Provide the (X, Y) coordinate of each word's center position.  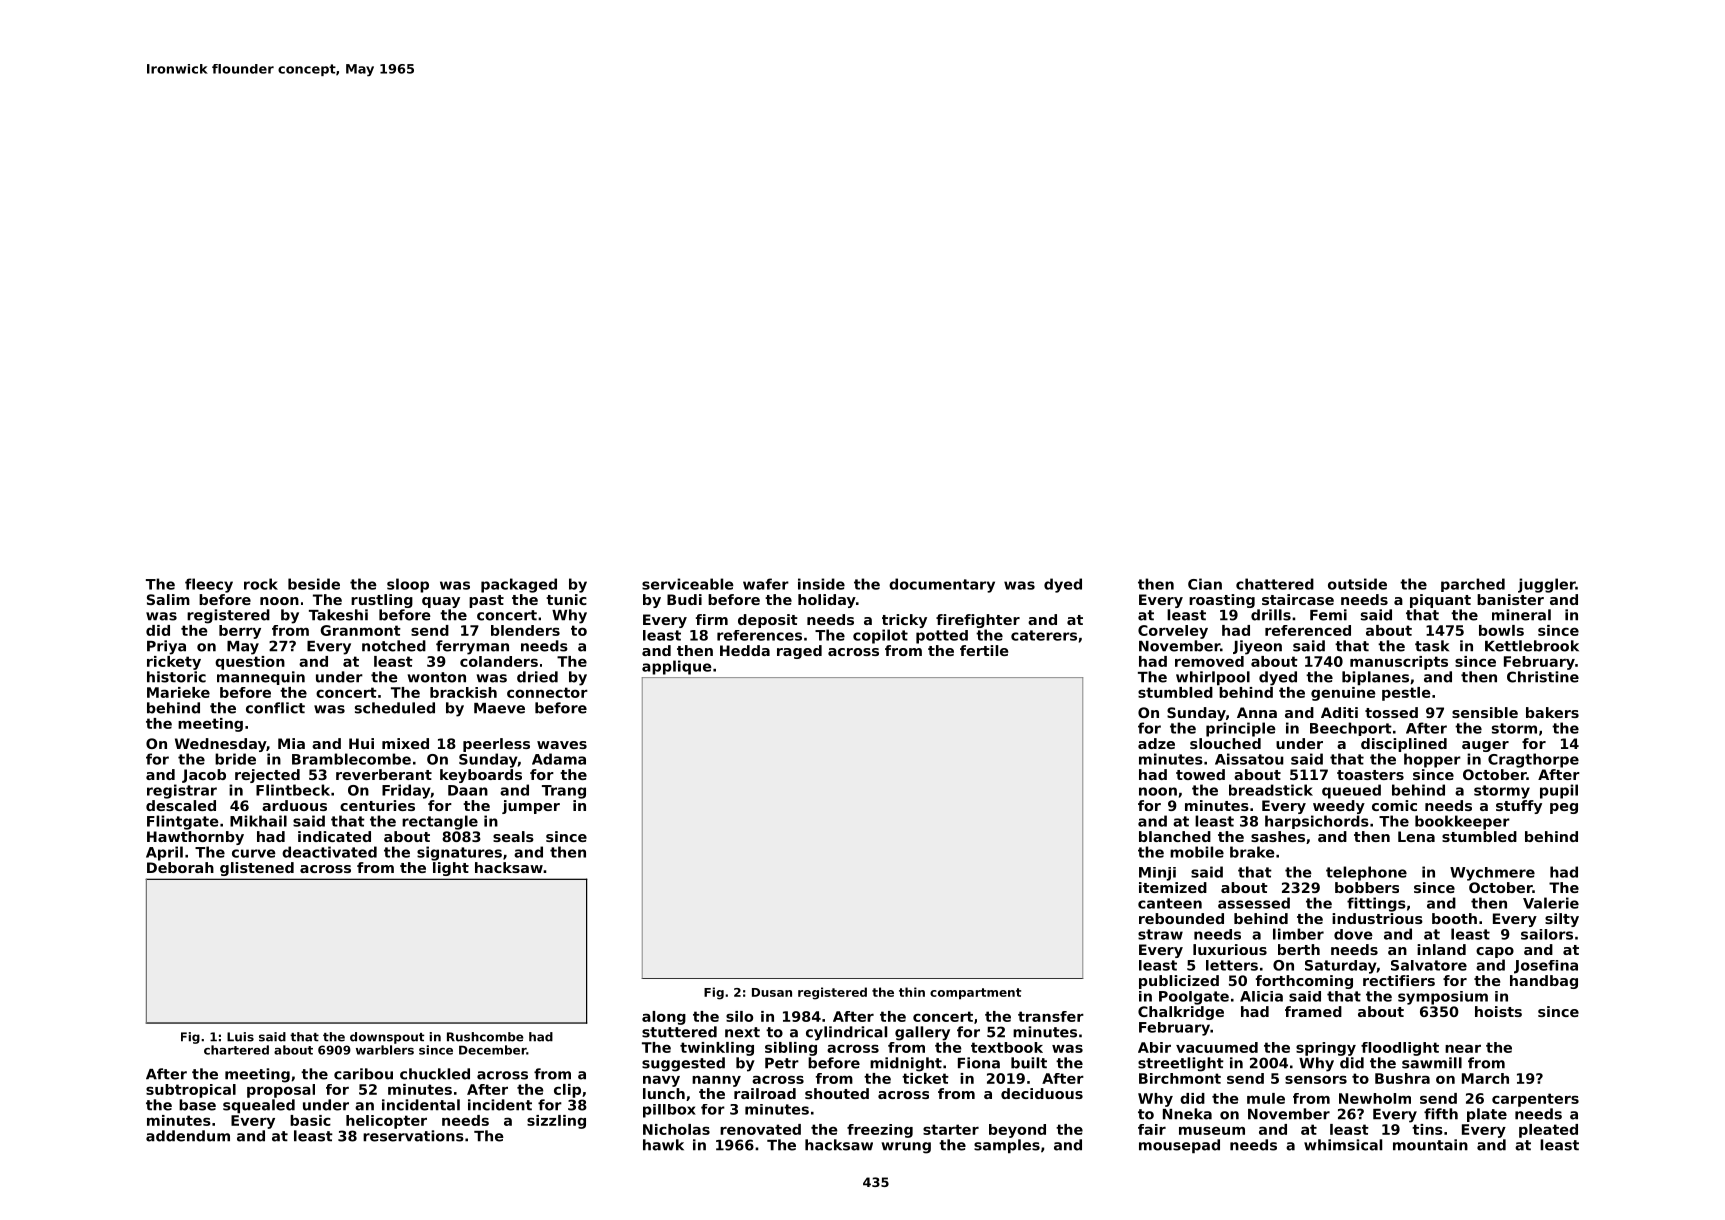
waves (562, 745)
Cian (1205, 584)
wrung (906, 1148)
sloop (408, 585)
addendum (188, 1136)
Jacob (204, 776)
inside (821, 584)
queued (1351, 791)
